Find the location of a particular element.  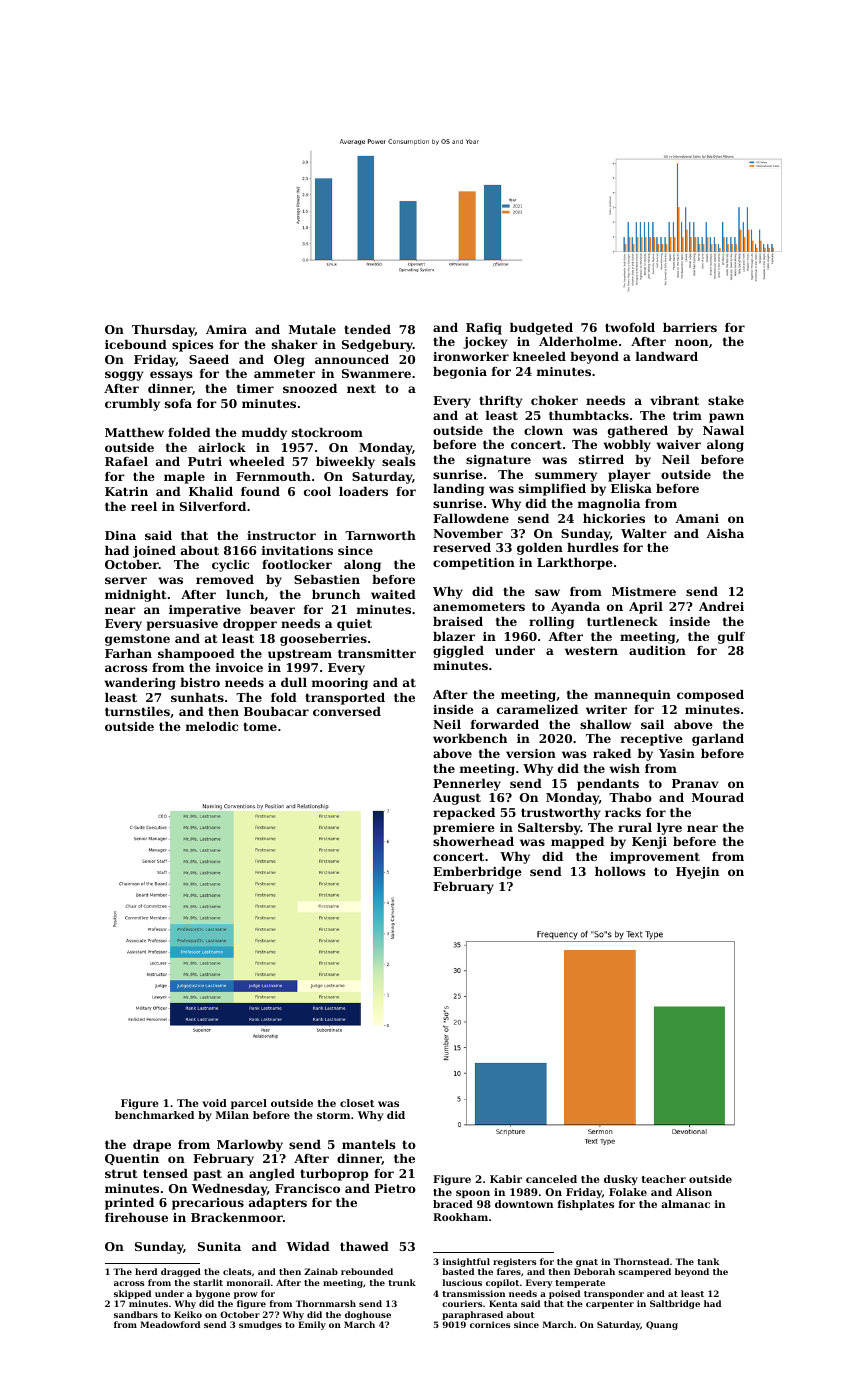

Hyejin is located at coordinates (697, 873).
